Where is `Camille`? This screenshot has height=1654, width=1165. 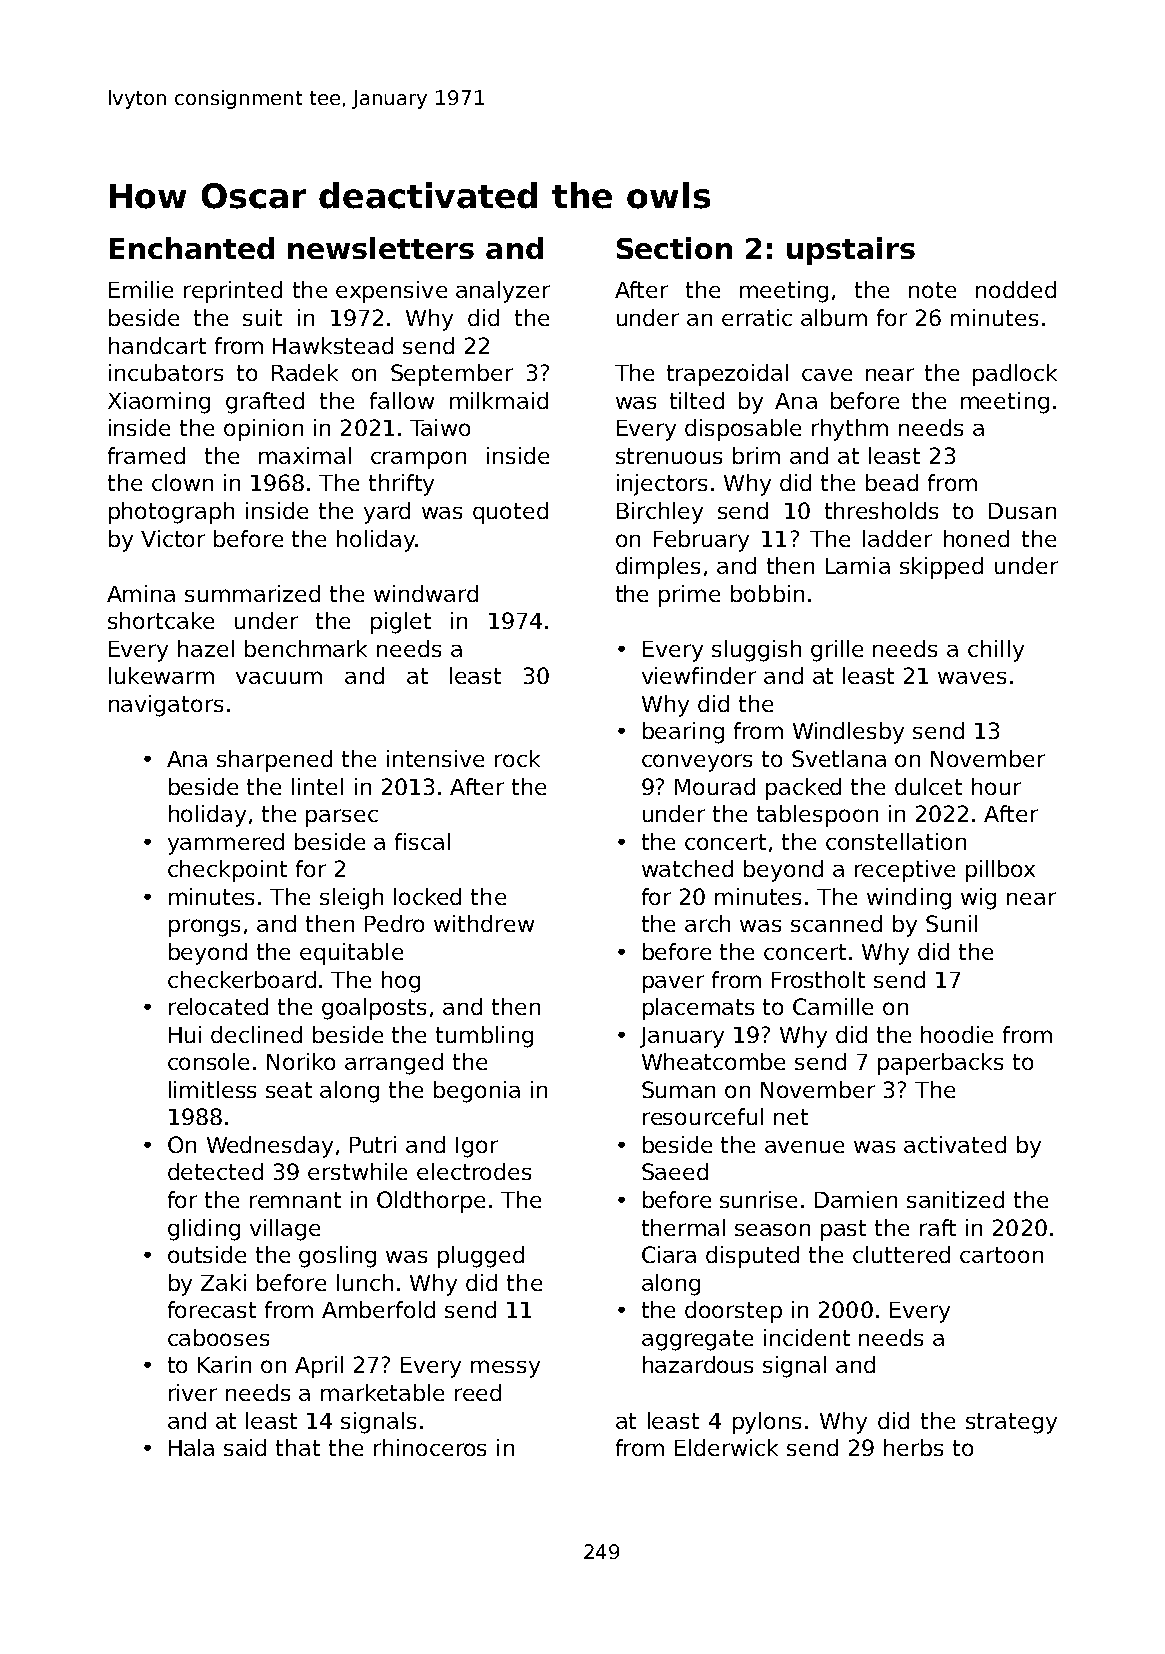
Camille is located at coordinates (833, 1006).
